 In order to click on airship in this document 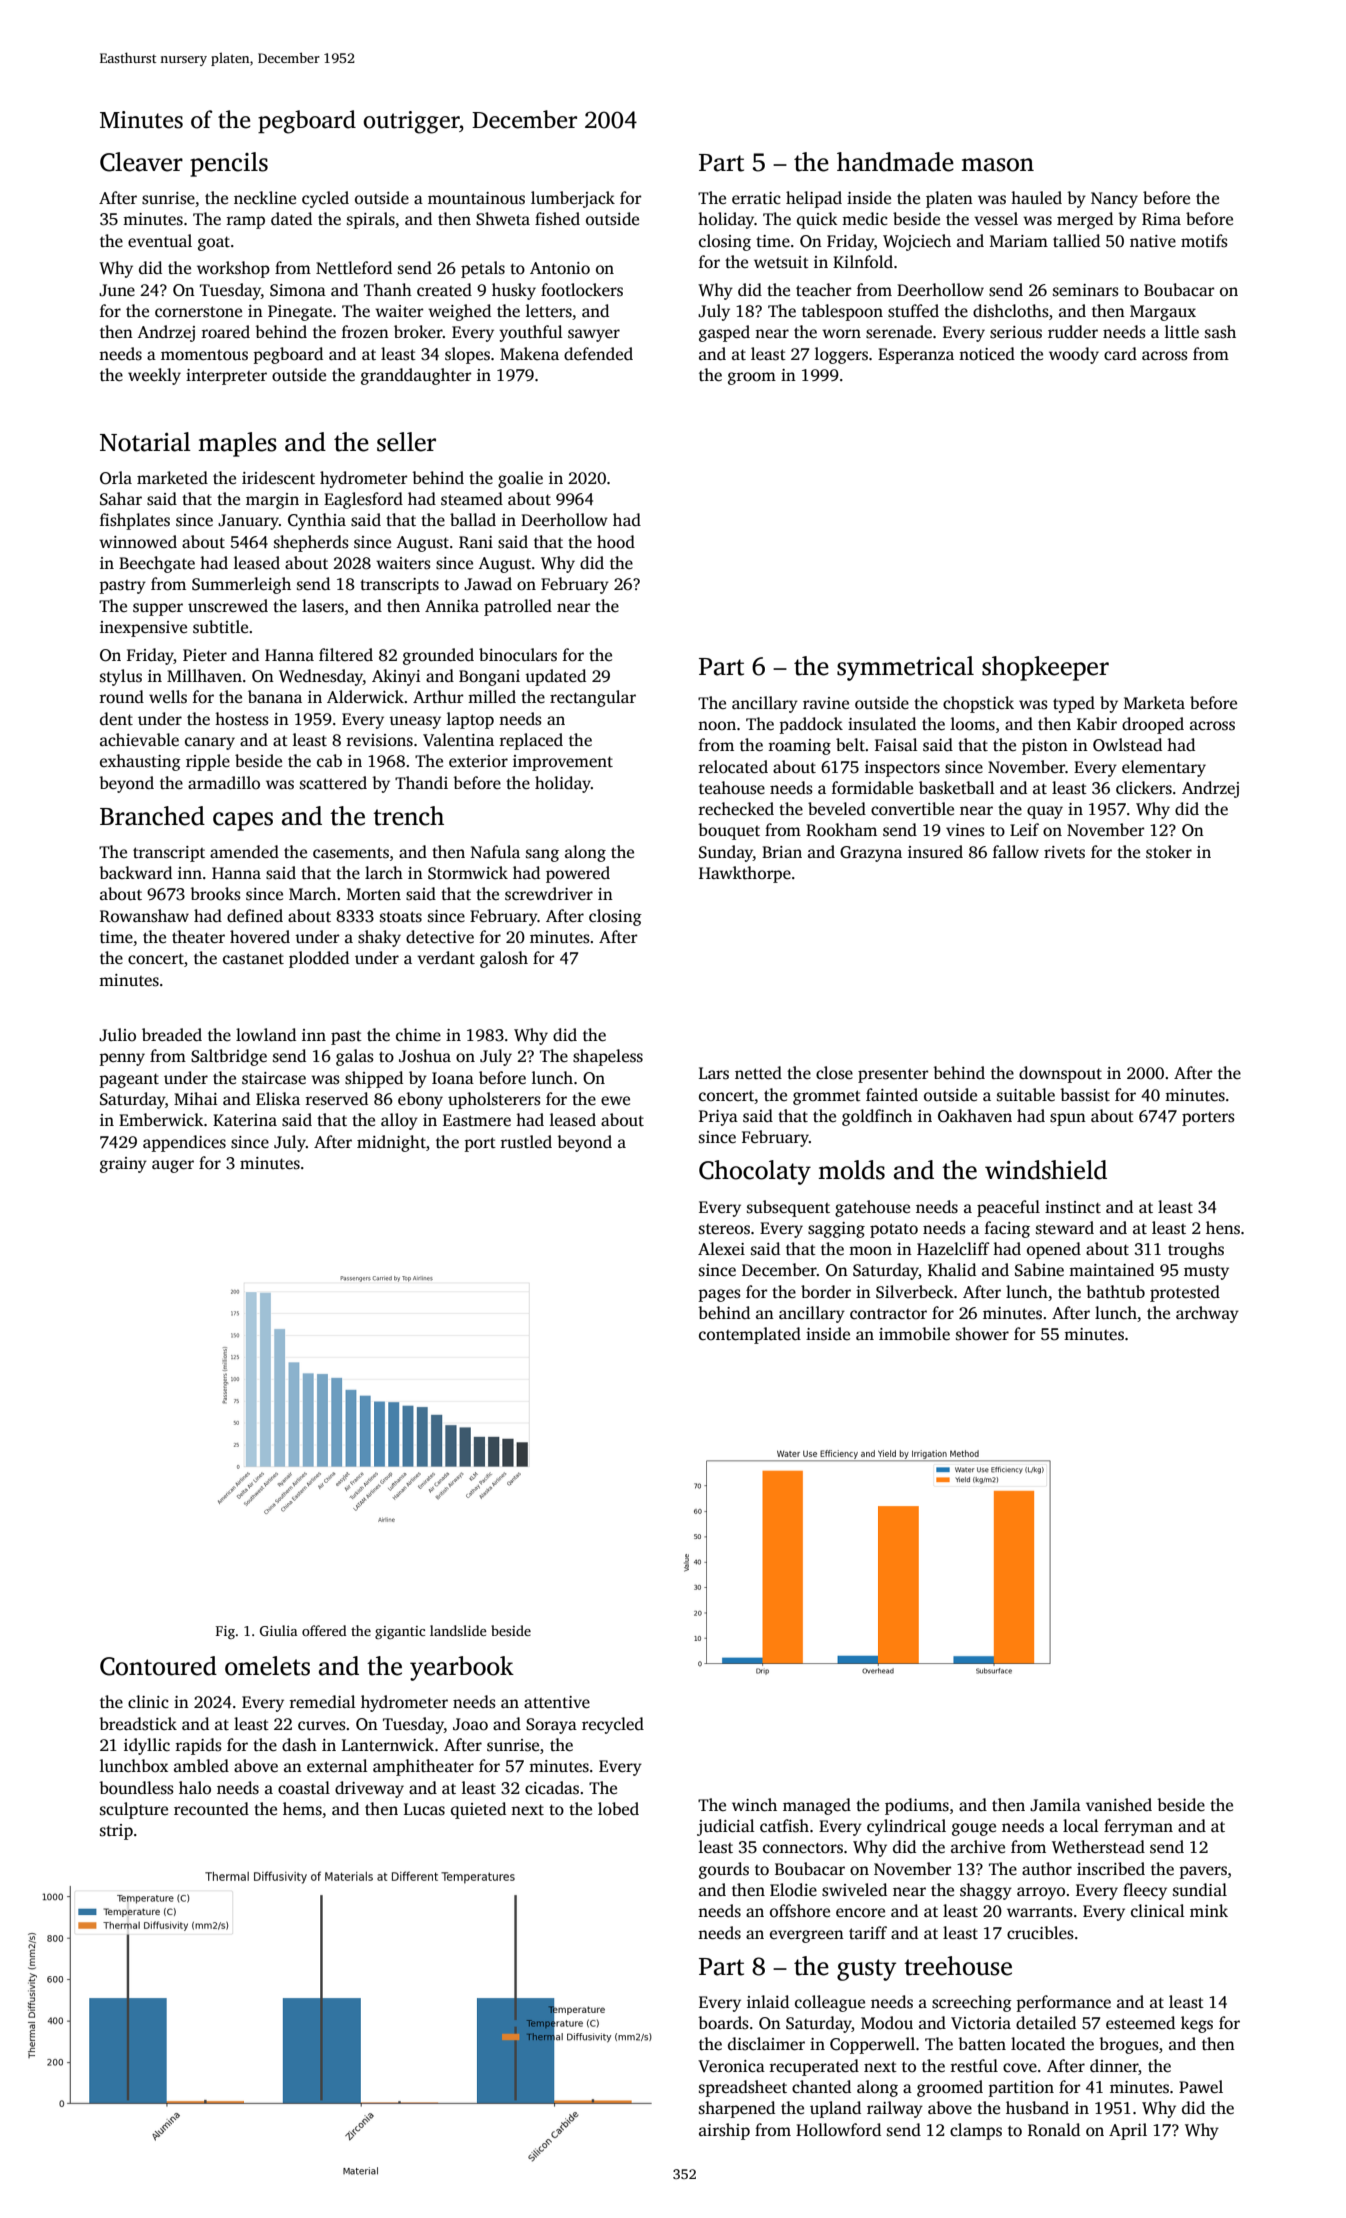, I will do `click(724, 2131)`.
